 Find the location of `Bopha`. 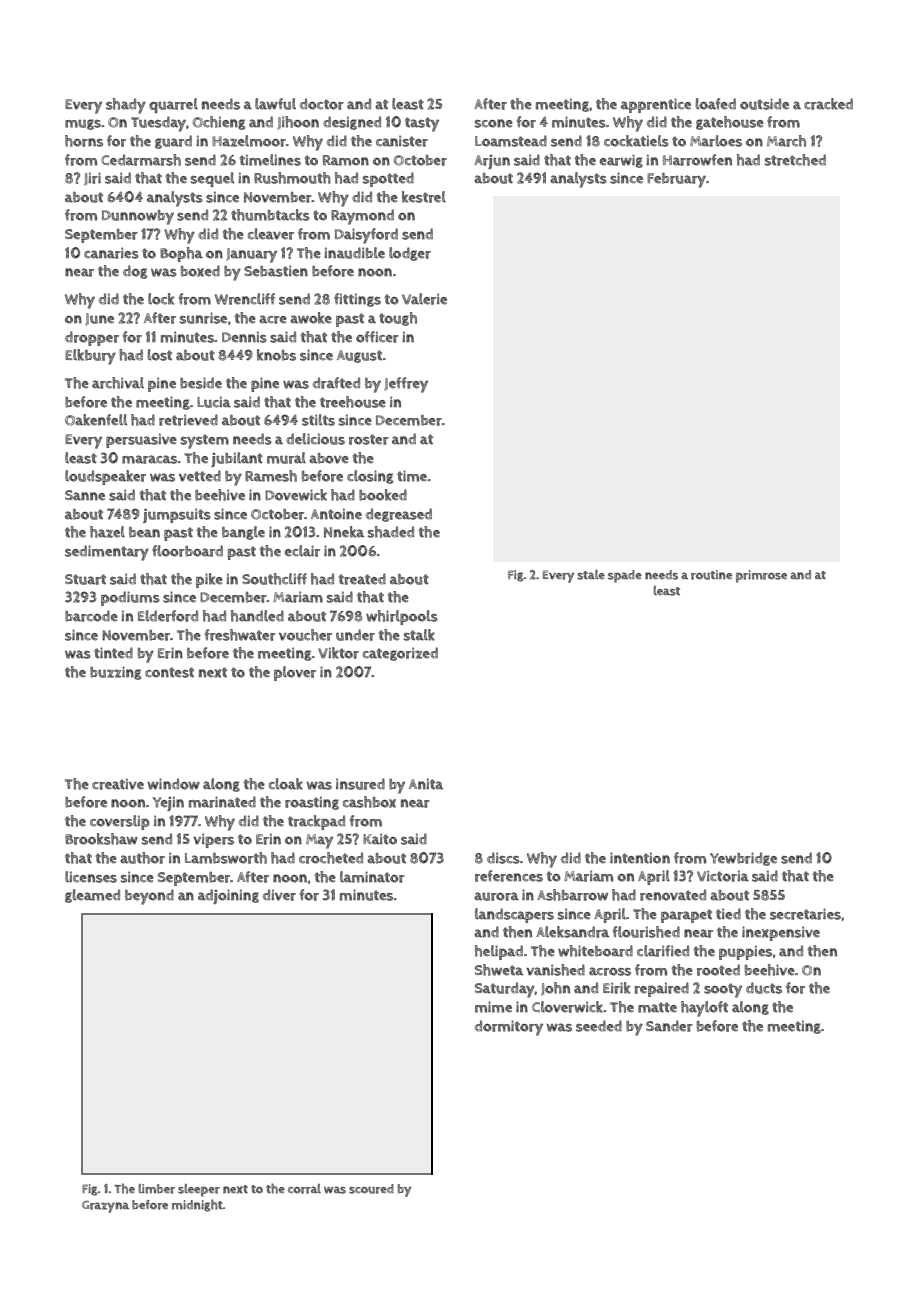

Bopha is located at coordinates (181, 254).
